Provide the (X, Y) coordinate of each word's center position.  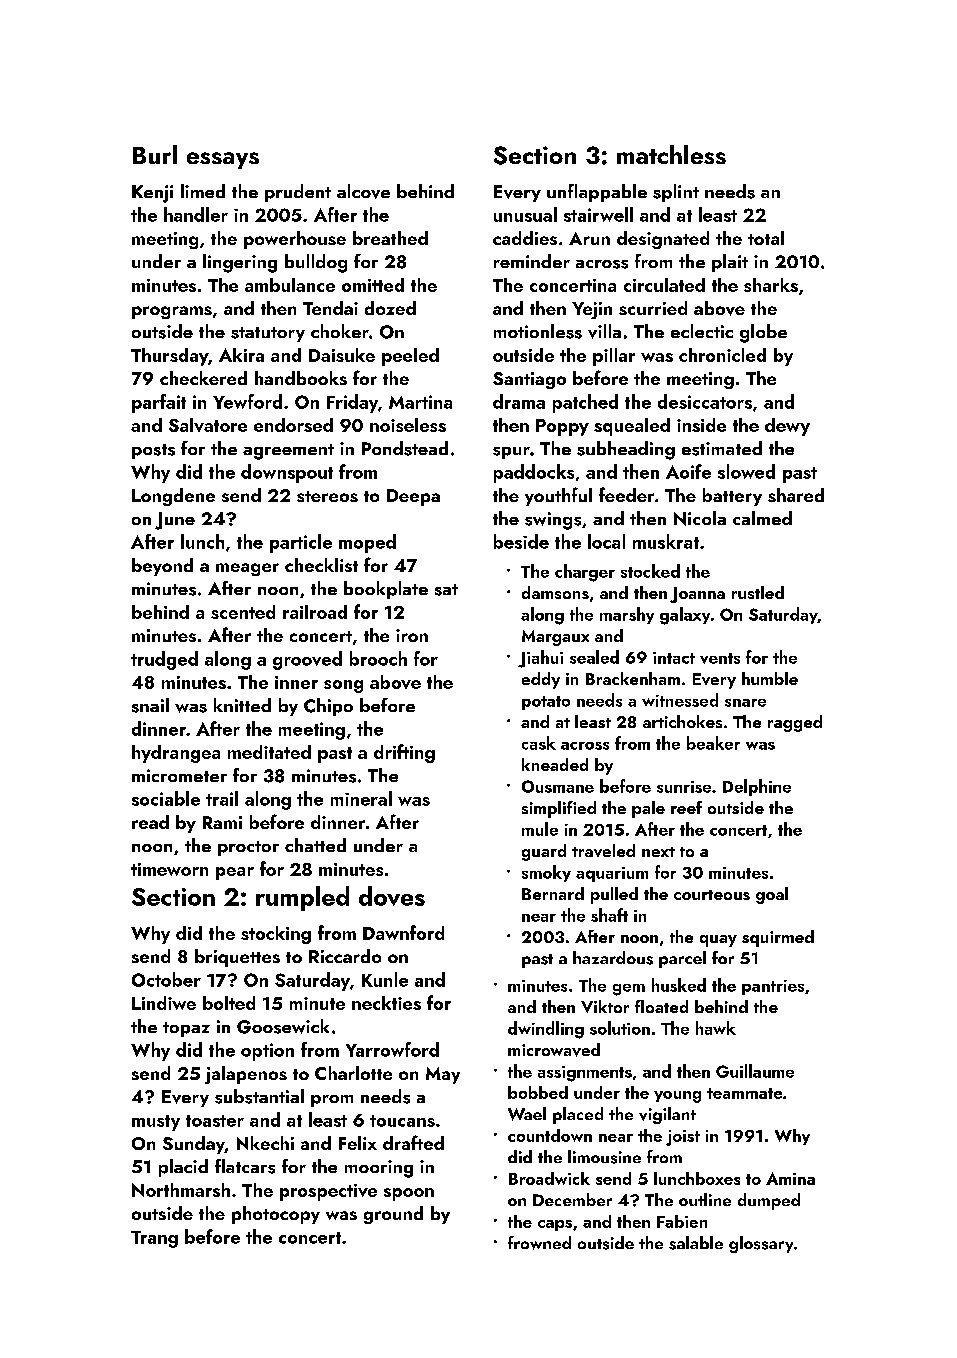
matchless (671, 154)
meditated (269, 752)
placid (183, 1168)
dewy (787, 427)
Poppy (562, 427)
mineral (361, 798)
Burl (155, 154)
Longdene (173, 497)
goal (772, 895)
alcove (363, 191)
